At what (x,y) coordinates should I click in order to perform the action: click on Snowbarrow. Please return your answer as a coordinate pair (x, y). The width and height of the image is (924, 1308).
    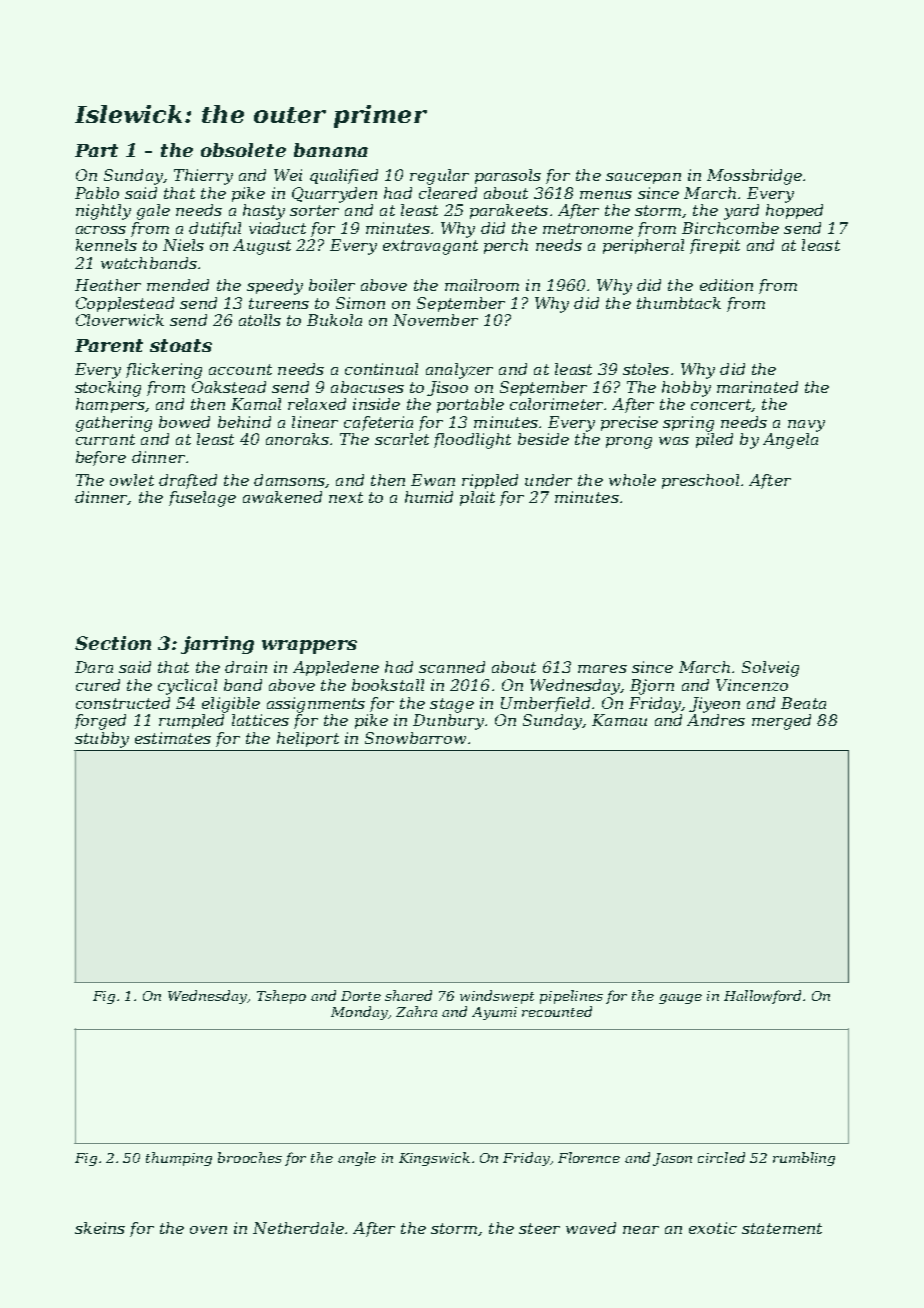
    Looking at the image, I should click on (415, 738).
